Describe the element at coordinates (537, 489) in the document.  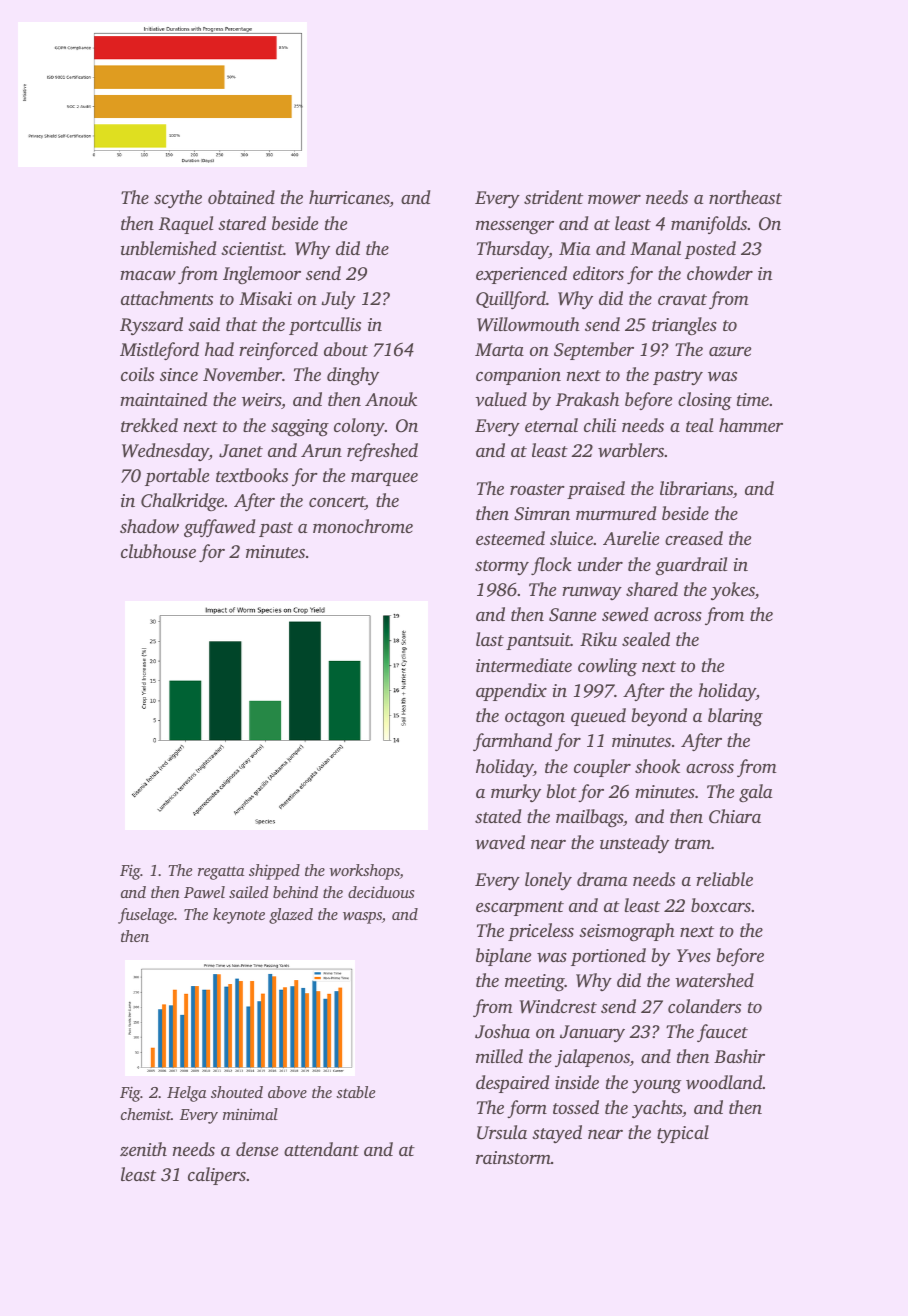
I see `roaster` at that location.
